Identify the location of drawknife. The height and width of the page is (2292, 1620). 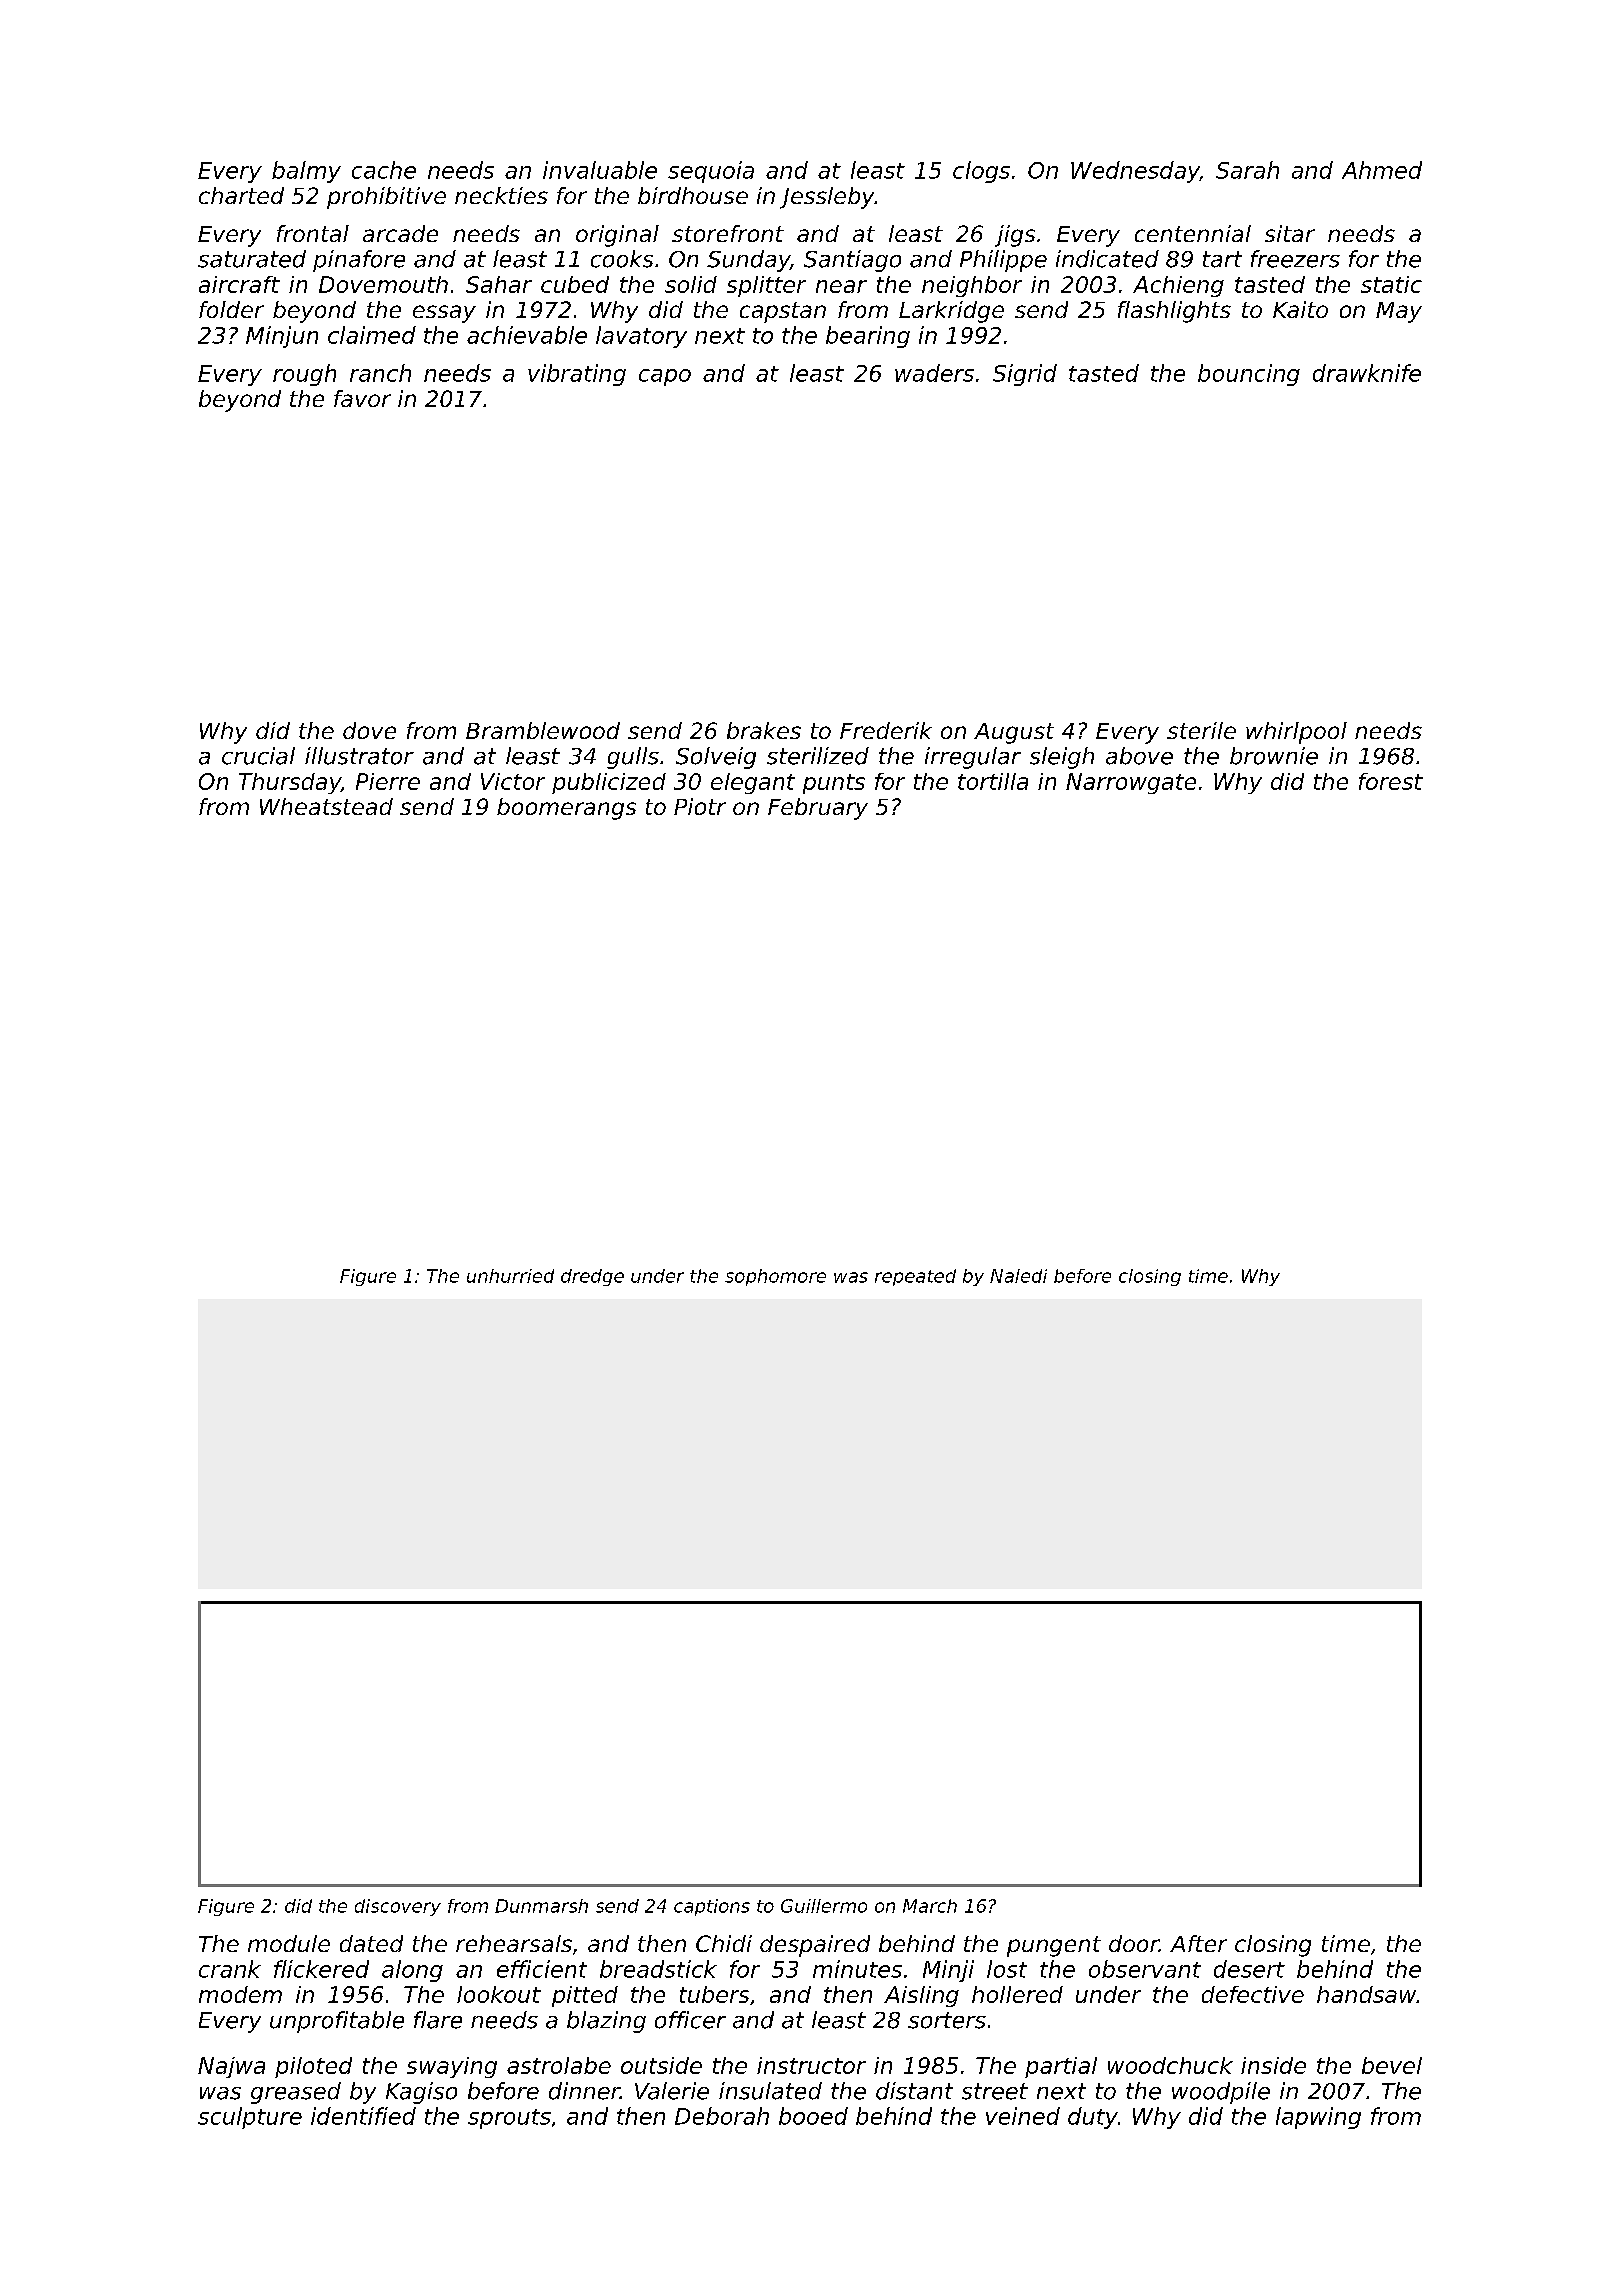
(1367, 373).
